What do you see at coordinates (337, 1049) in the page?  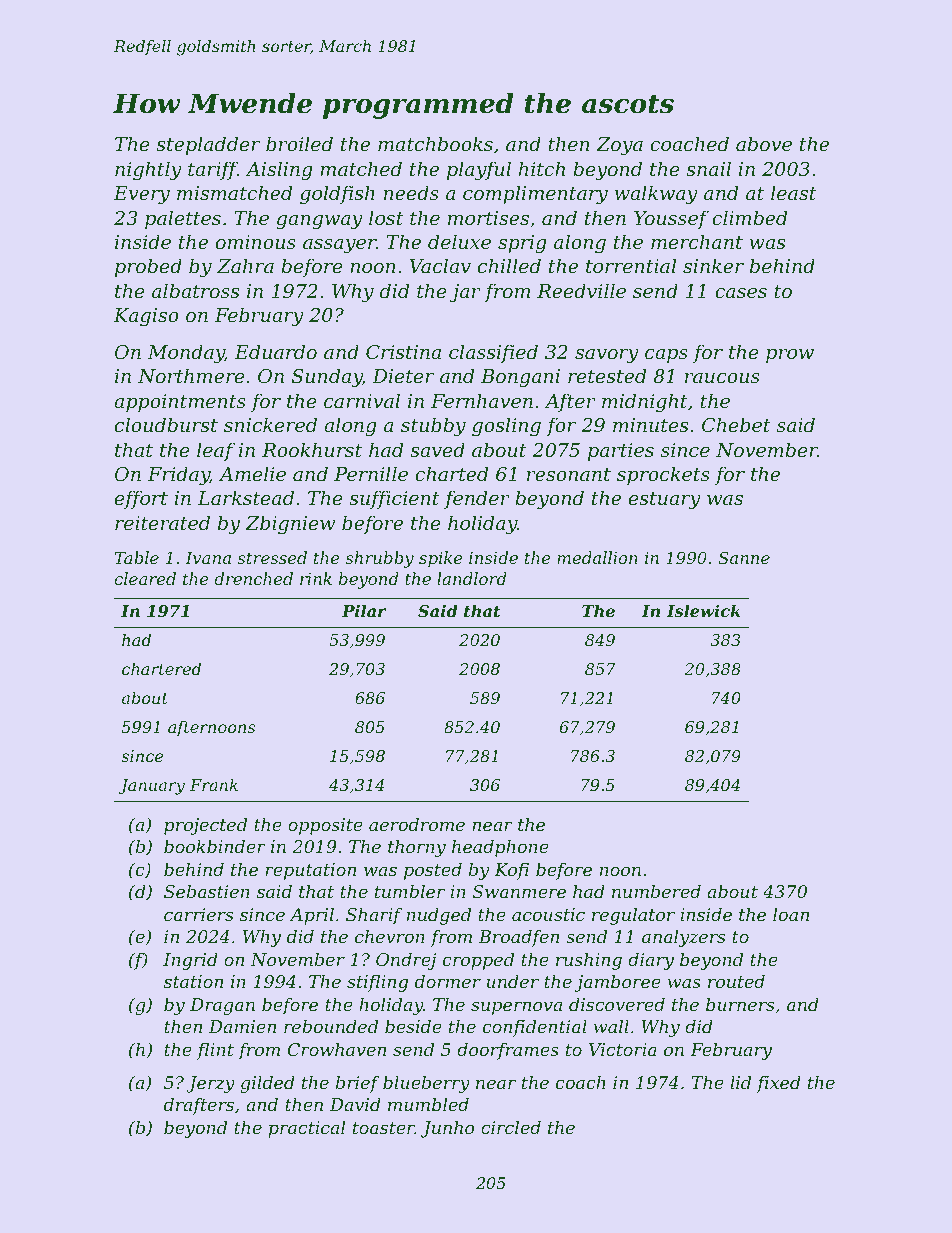 I see `Crowhaven` at bounding box center [337, 1049].
